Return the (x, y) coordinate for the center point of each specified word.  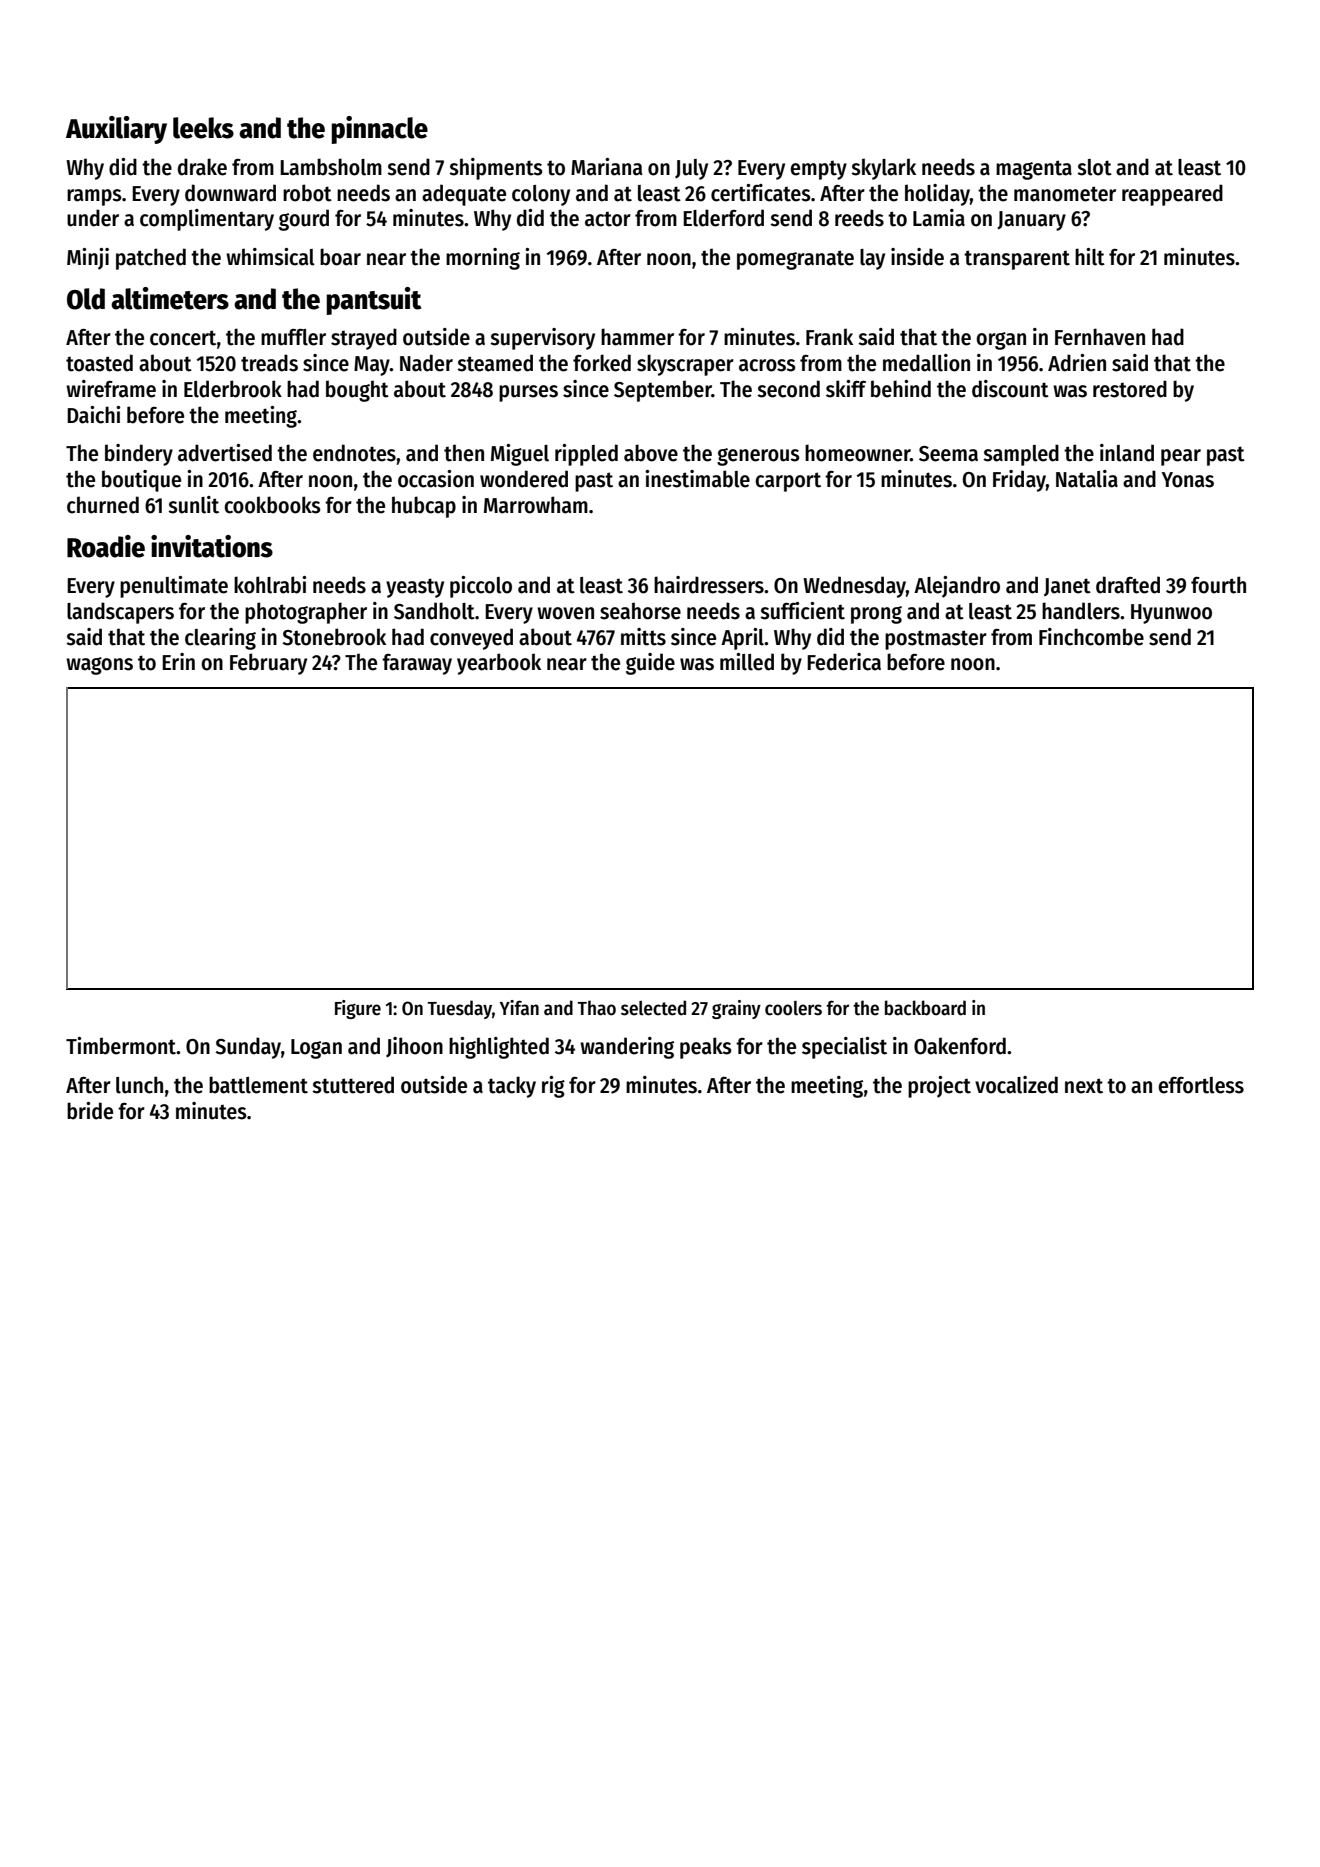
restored (1130, 389)
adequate (464, 195)
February (268, 664)
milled (747, 662)
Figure (358, 1009)
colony (541, 195)
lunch (139, 1085)
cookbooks (272, 505)
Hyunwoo (1171, 614)
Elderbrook (233, 389)
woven (565, 613)
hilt (1090, 257)
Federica (844, 662)
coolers (793, 1008)
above (651, 453)
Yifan (519, 1008)
